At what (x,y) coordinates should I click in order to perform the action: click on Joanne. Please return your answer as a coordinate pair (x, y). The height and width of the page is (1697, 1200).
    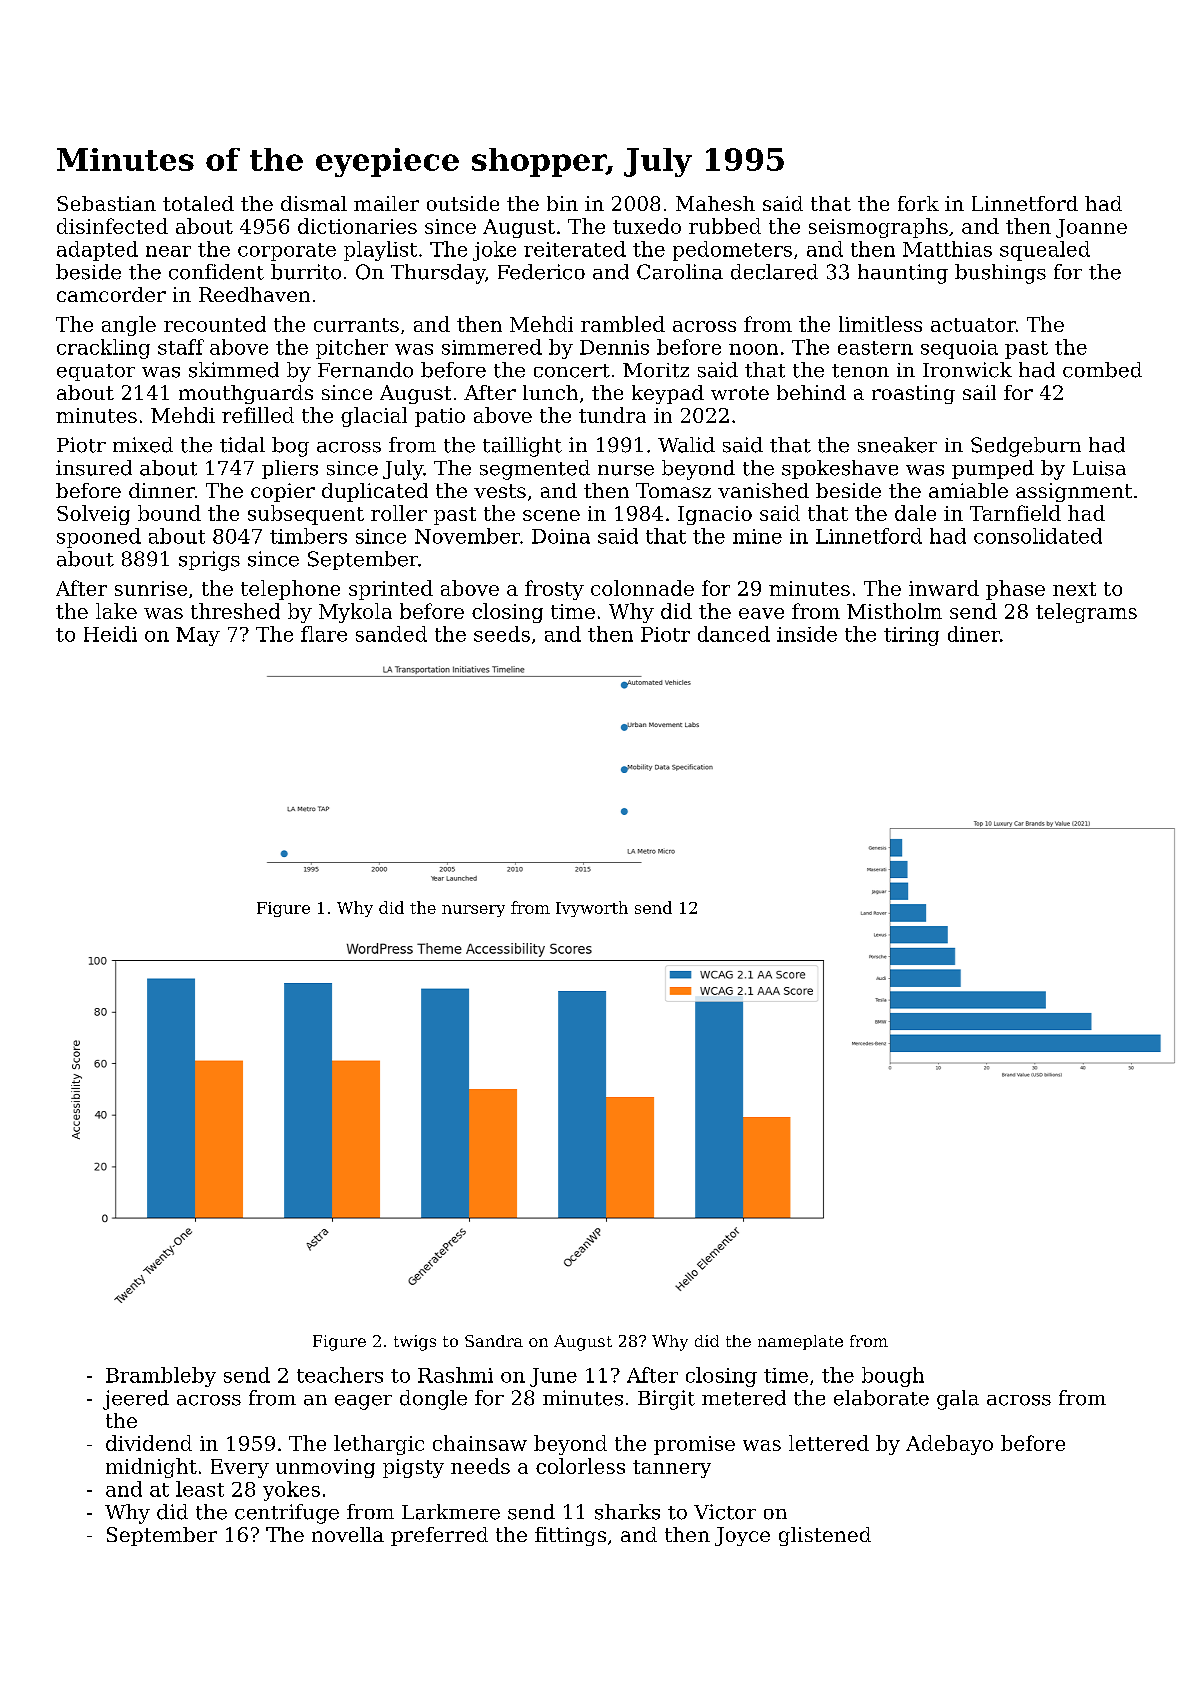
    Looking at the image, I should click on (1091, 228).
